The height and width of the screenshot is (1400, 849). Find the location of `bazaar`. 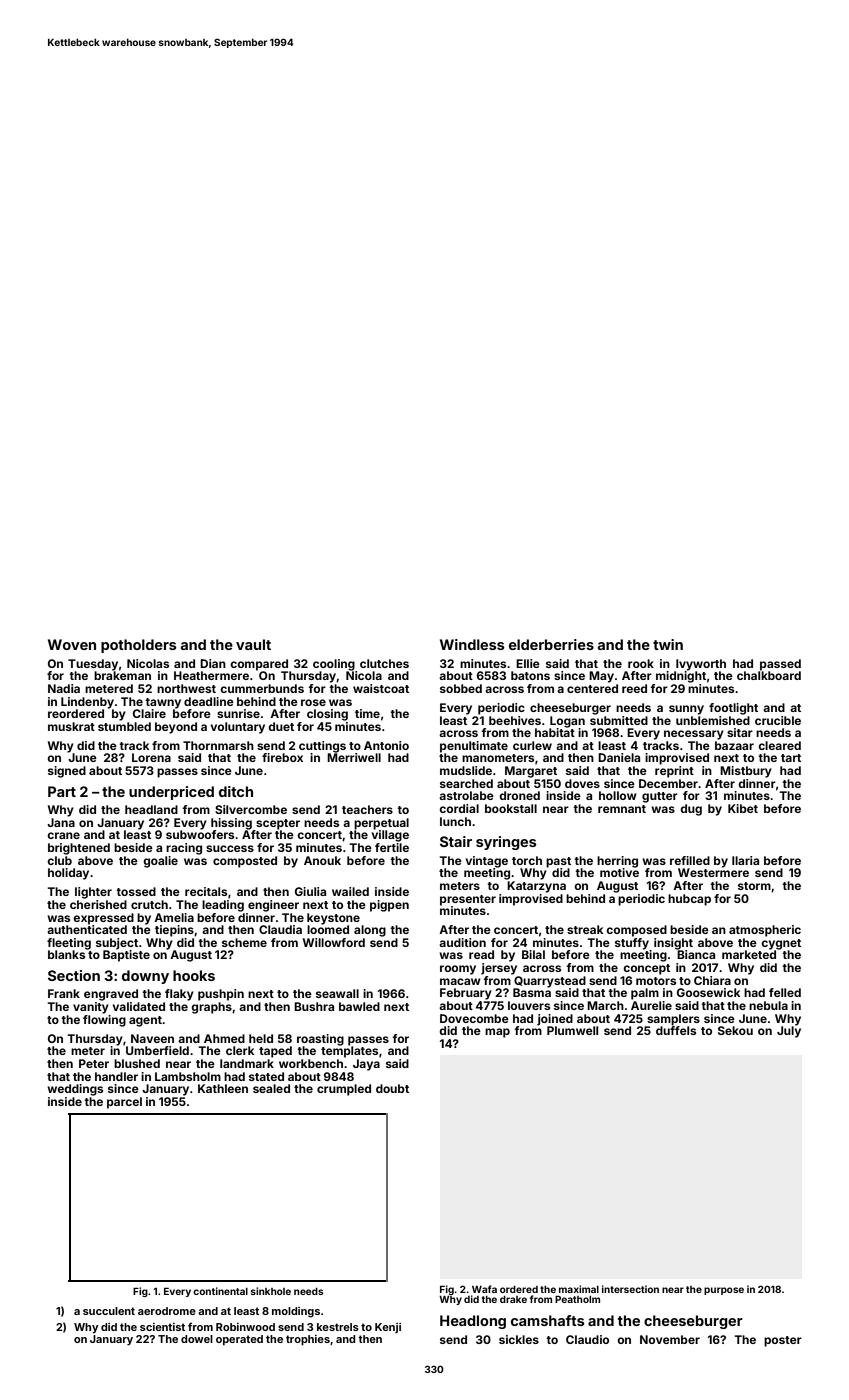

bazaar is located at coordinates (734, 745).
